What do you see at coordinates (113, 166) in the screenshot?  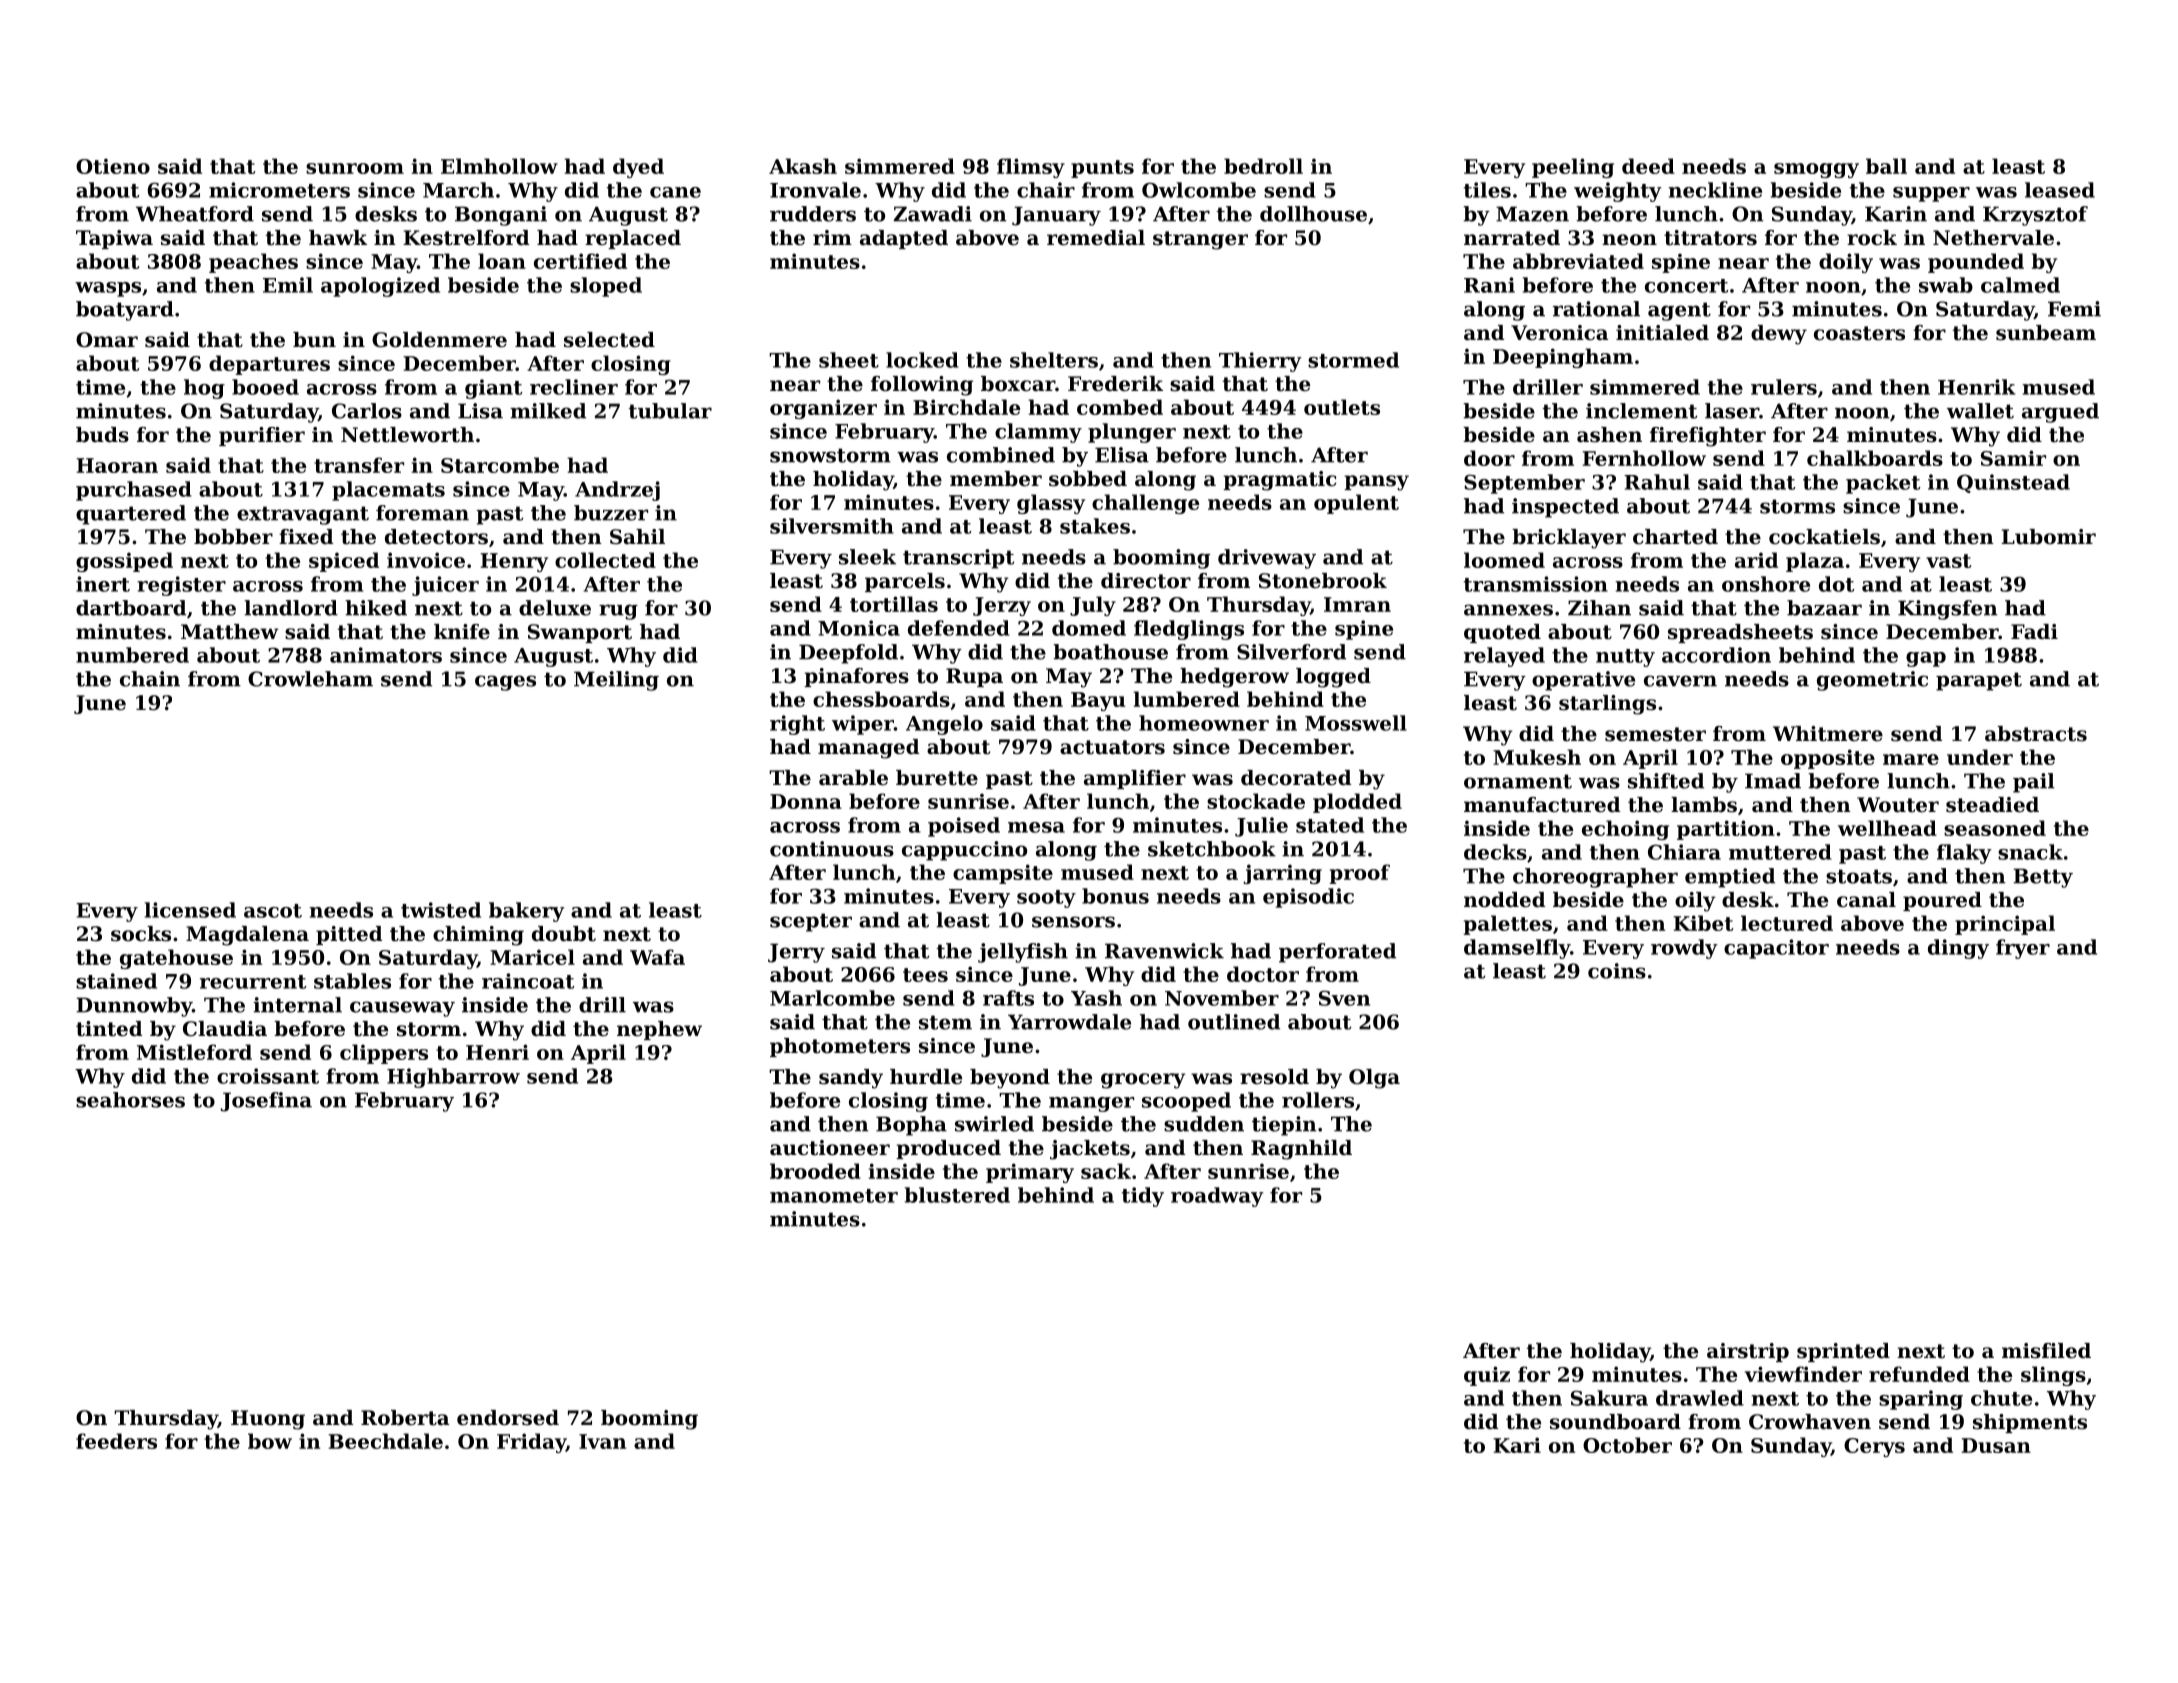 I see `Otieno` at bounding box center [113, 166].
